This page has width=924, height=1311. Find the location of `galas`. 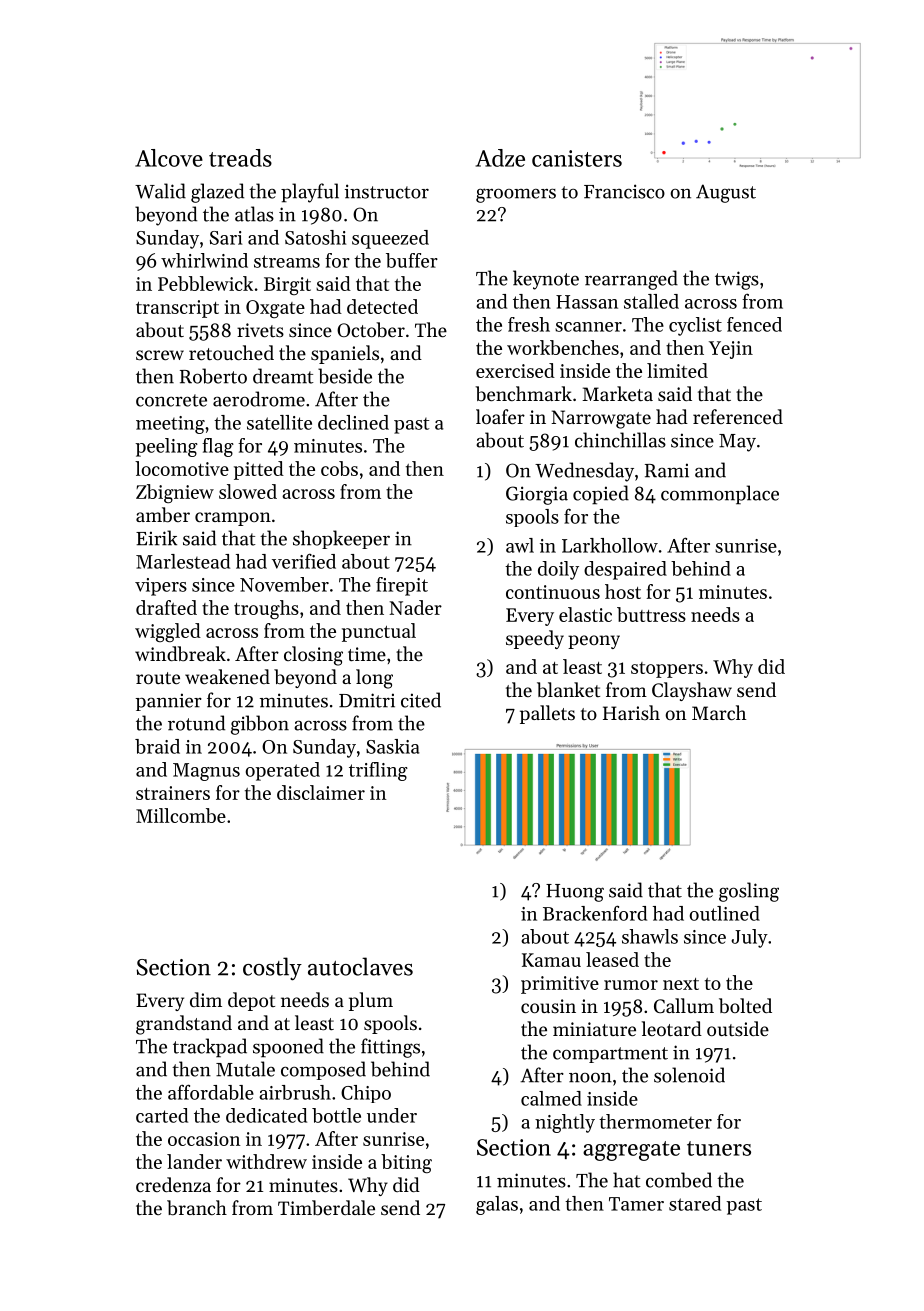

galas is located at coordinates (497, 1205).
